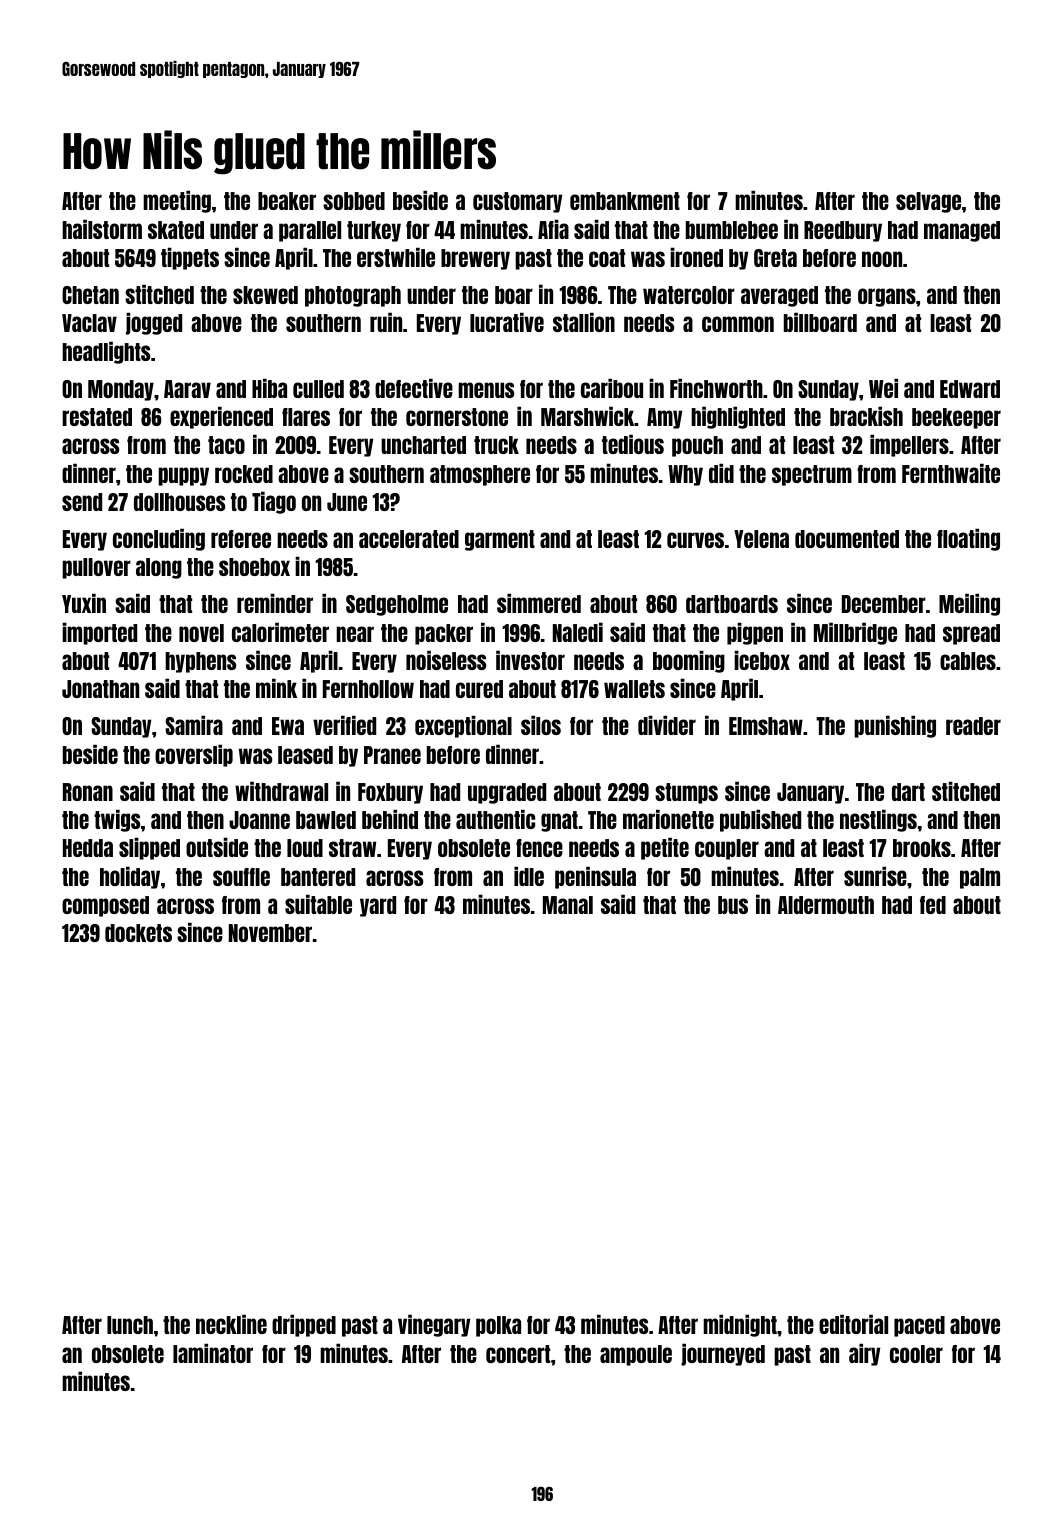  Describe the element at coordinates (354, 201) in the screenshot. I see `sobbed` at that location.
